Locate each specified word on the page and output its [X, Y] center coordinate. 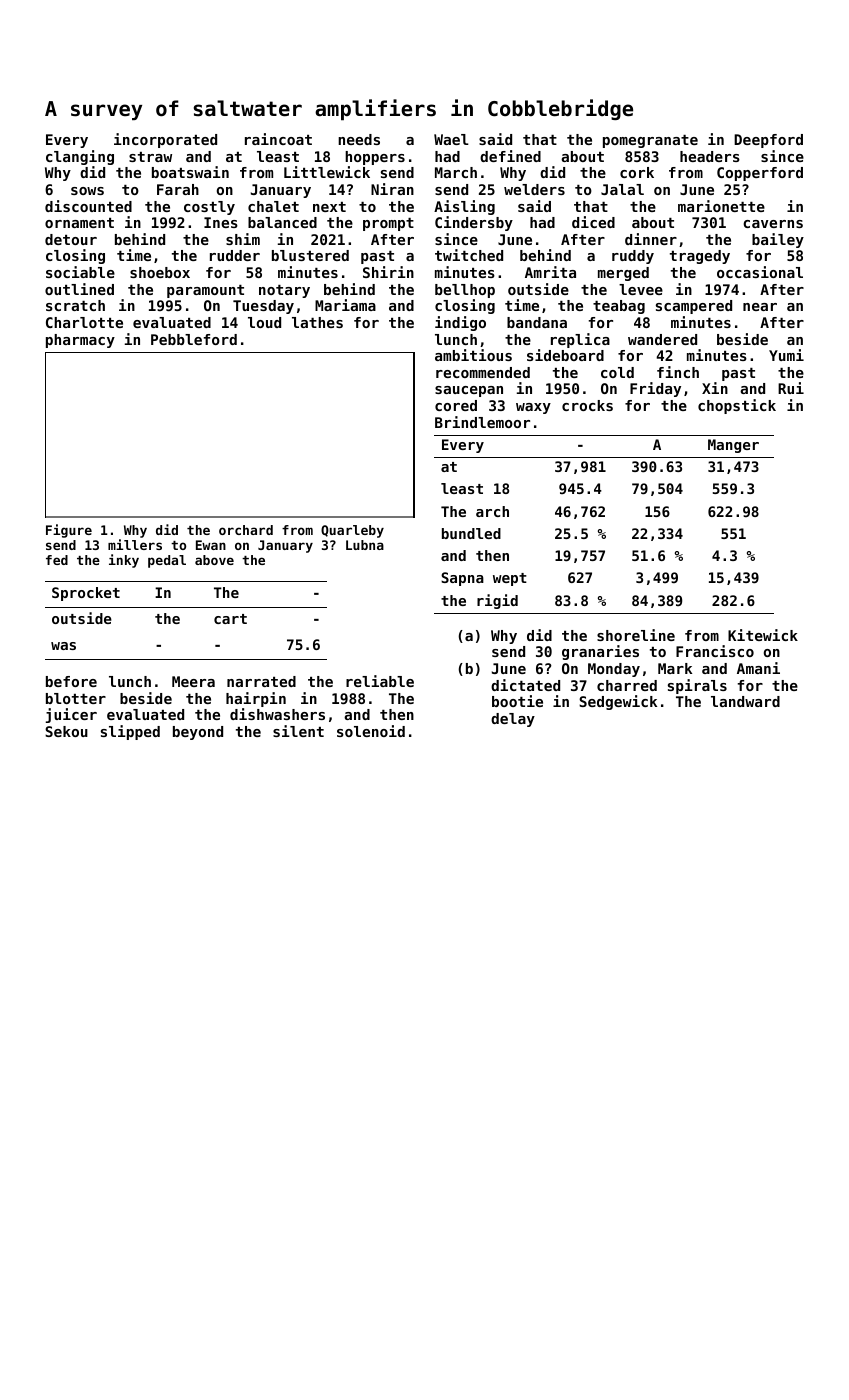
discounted [88, 206]
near [760, 307]
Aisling [464, 207]
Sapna [462, 579]
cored [456, 405]
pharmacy [80, 341]
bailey [778, 240]
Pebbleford [194, 339]
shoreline [636, 635]
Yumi [786, 355]
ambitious [473, 355]
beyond [198, 733]
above [214, 560]
